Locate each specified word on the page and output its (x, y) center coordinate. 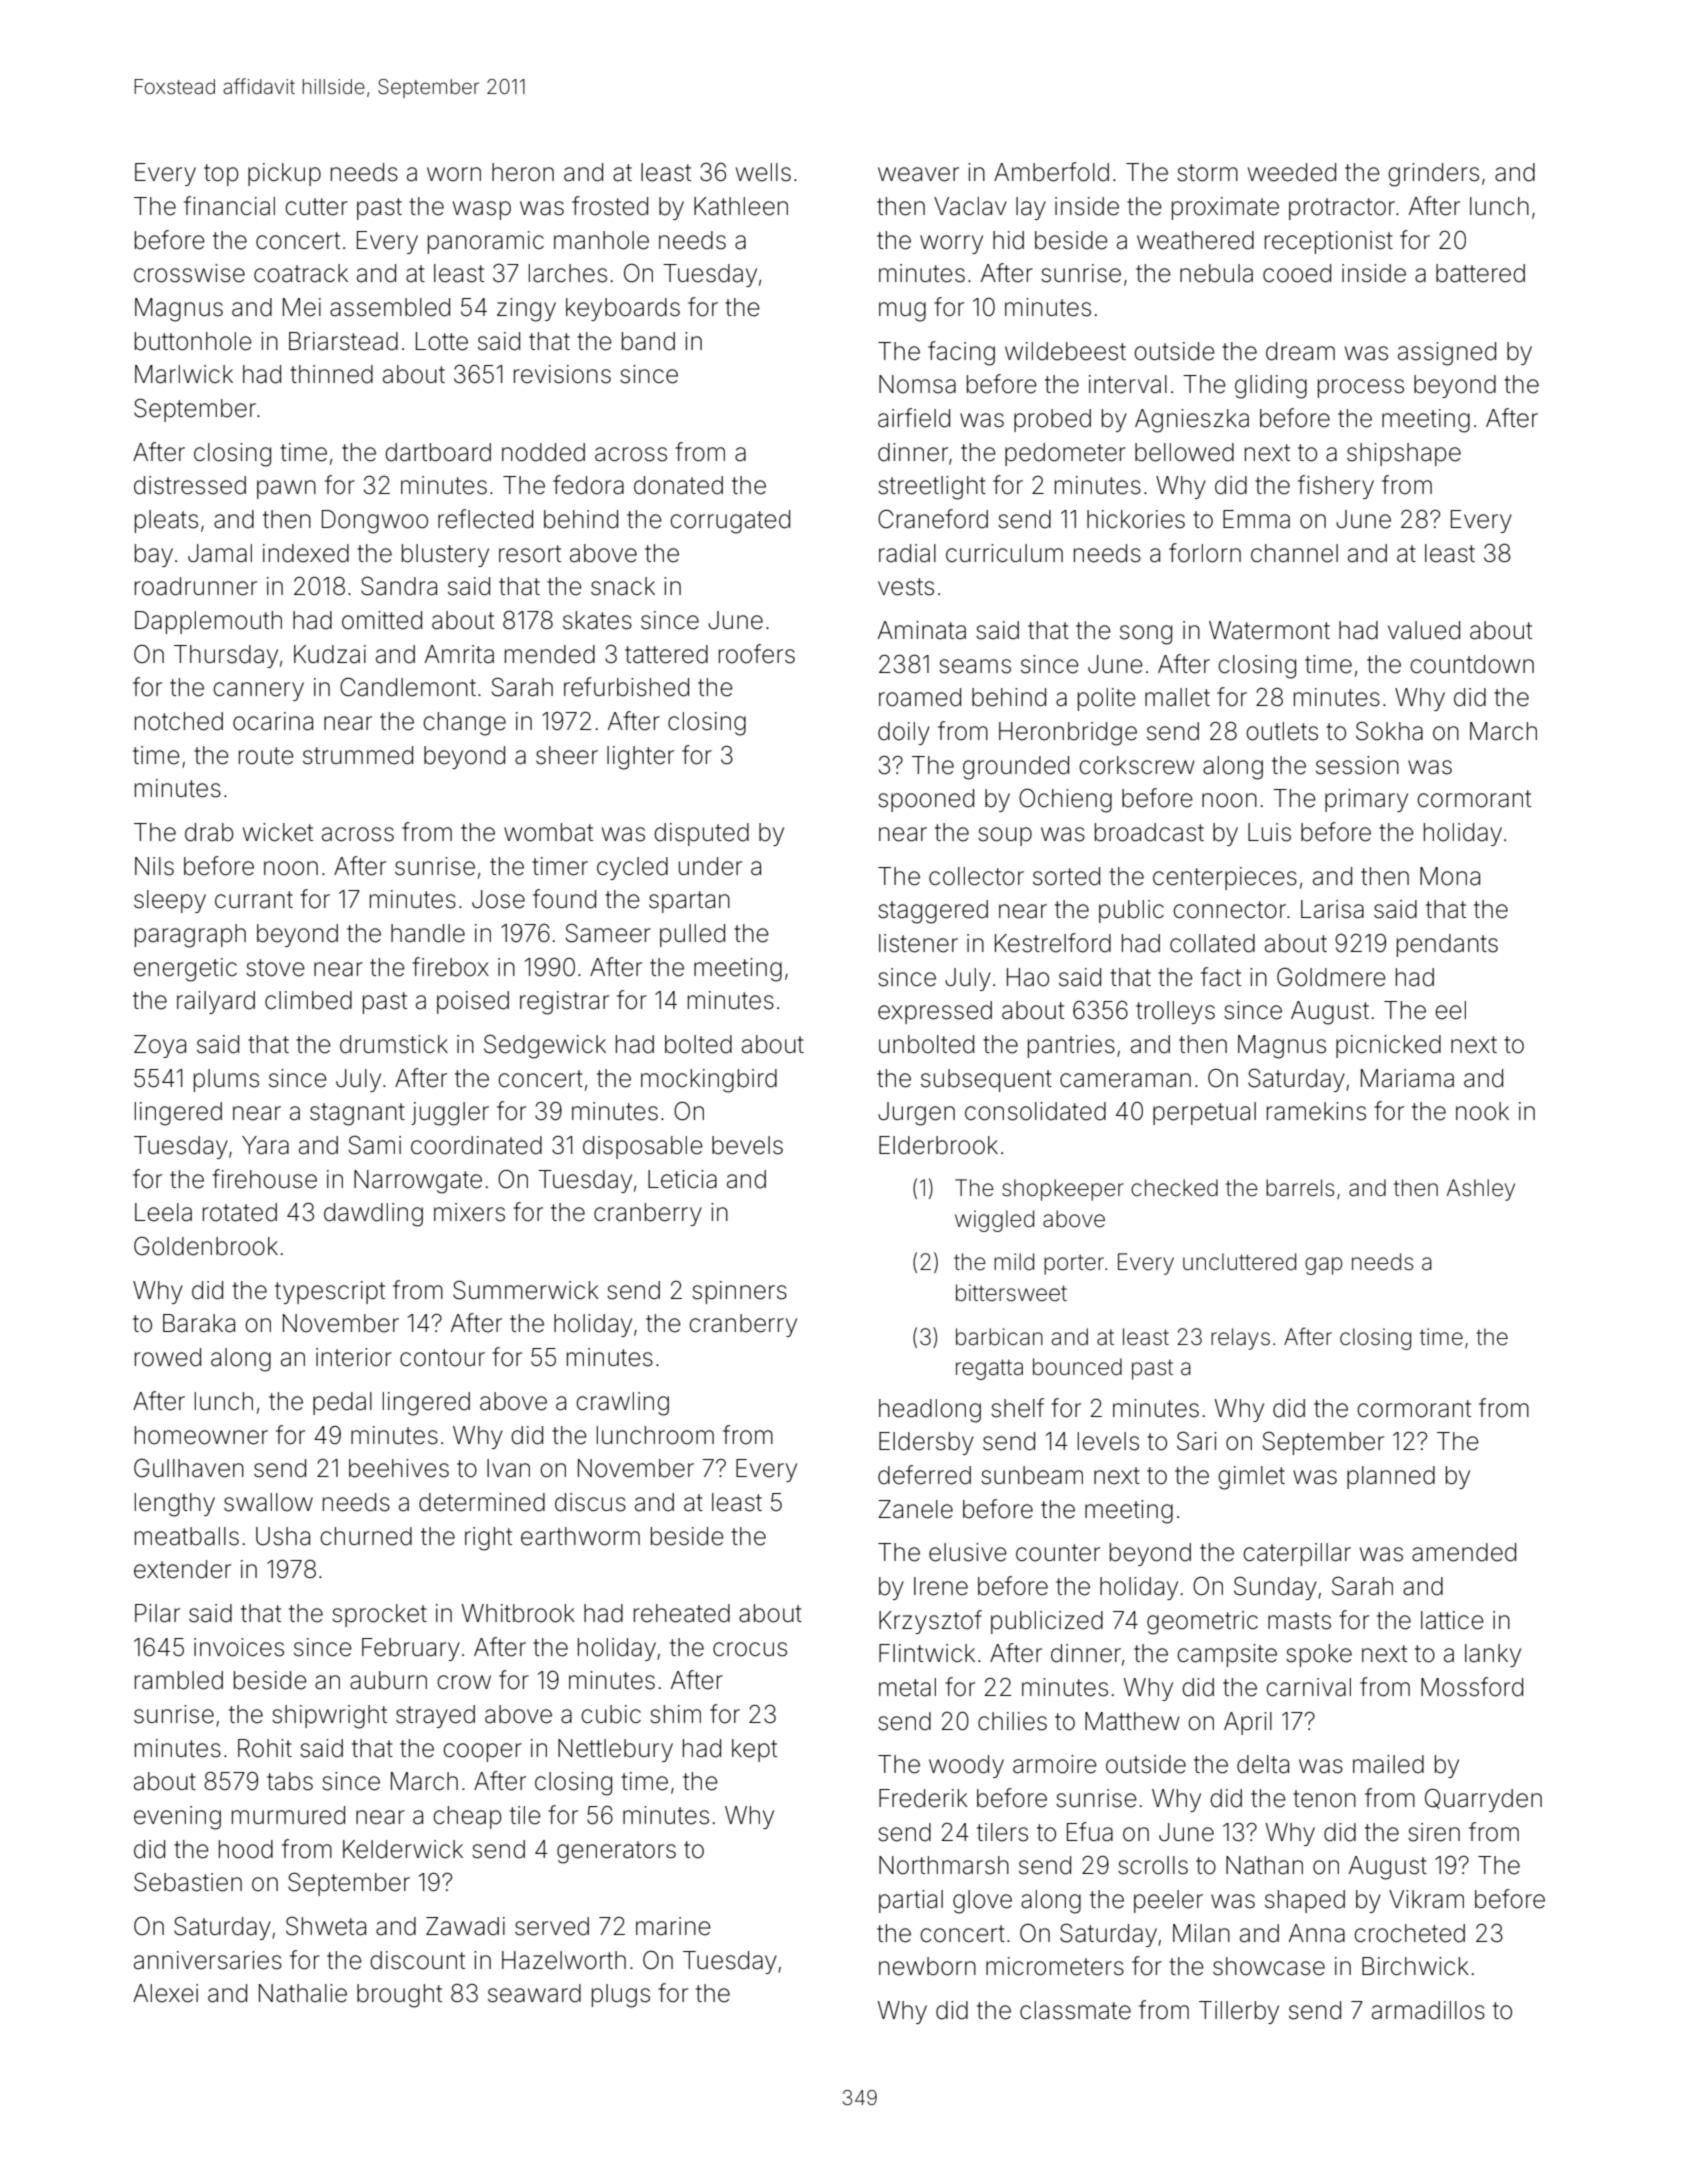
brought (399, 1996)
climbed (308, 1000)
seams (975, 666)
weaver (918, 174)
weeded (1292, 172)
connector (1229, 910)
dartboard (438, 452)
